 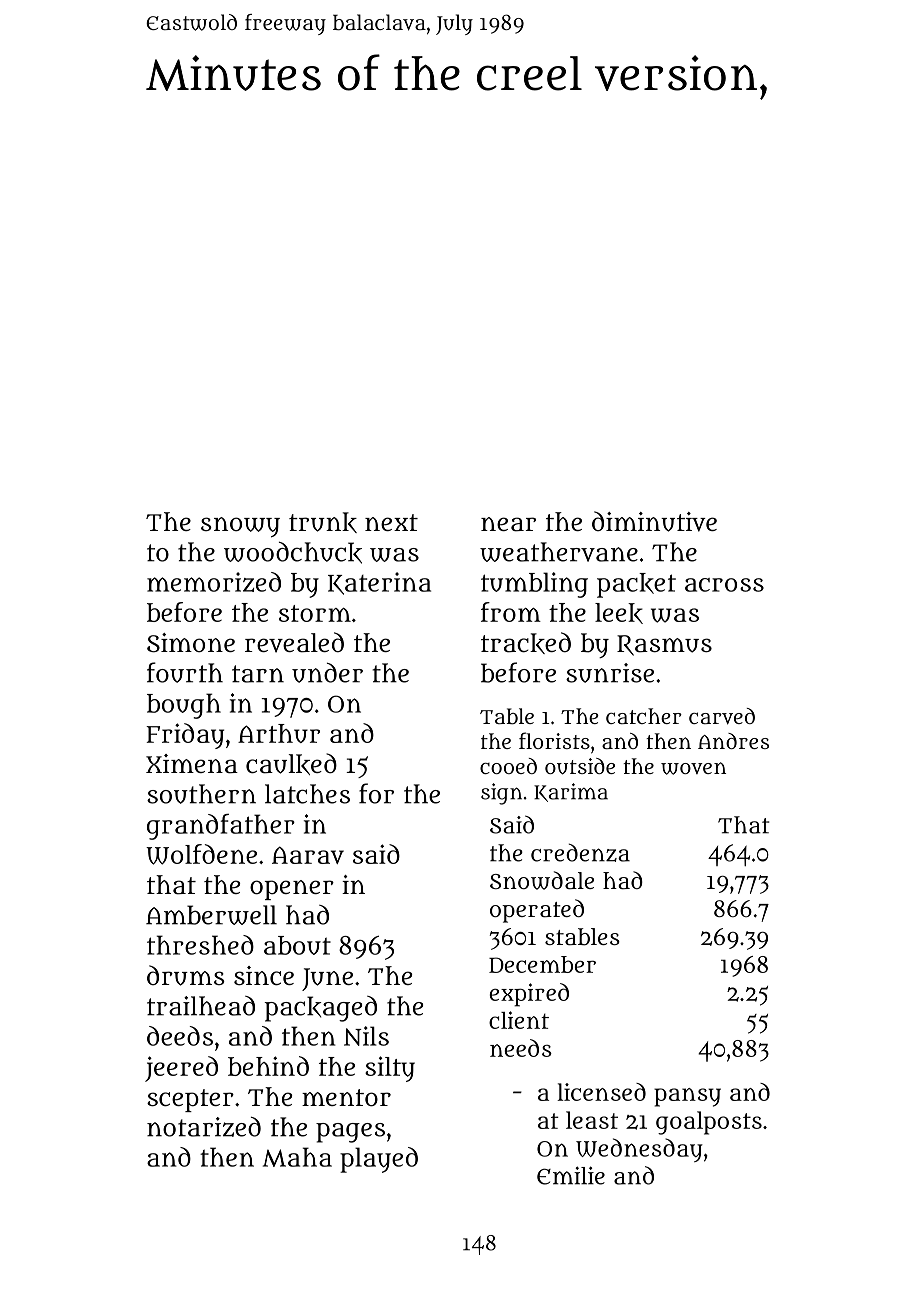 I want to click on credenza, so click(x=580, y=853).
